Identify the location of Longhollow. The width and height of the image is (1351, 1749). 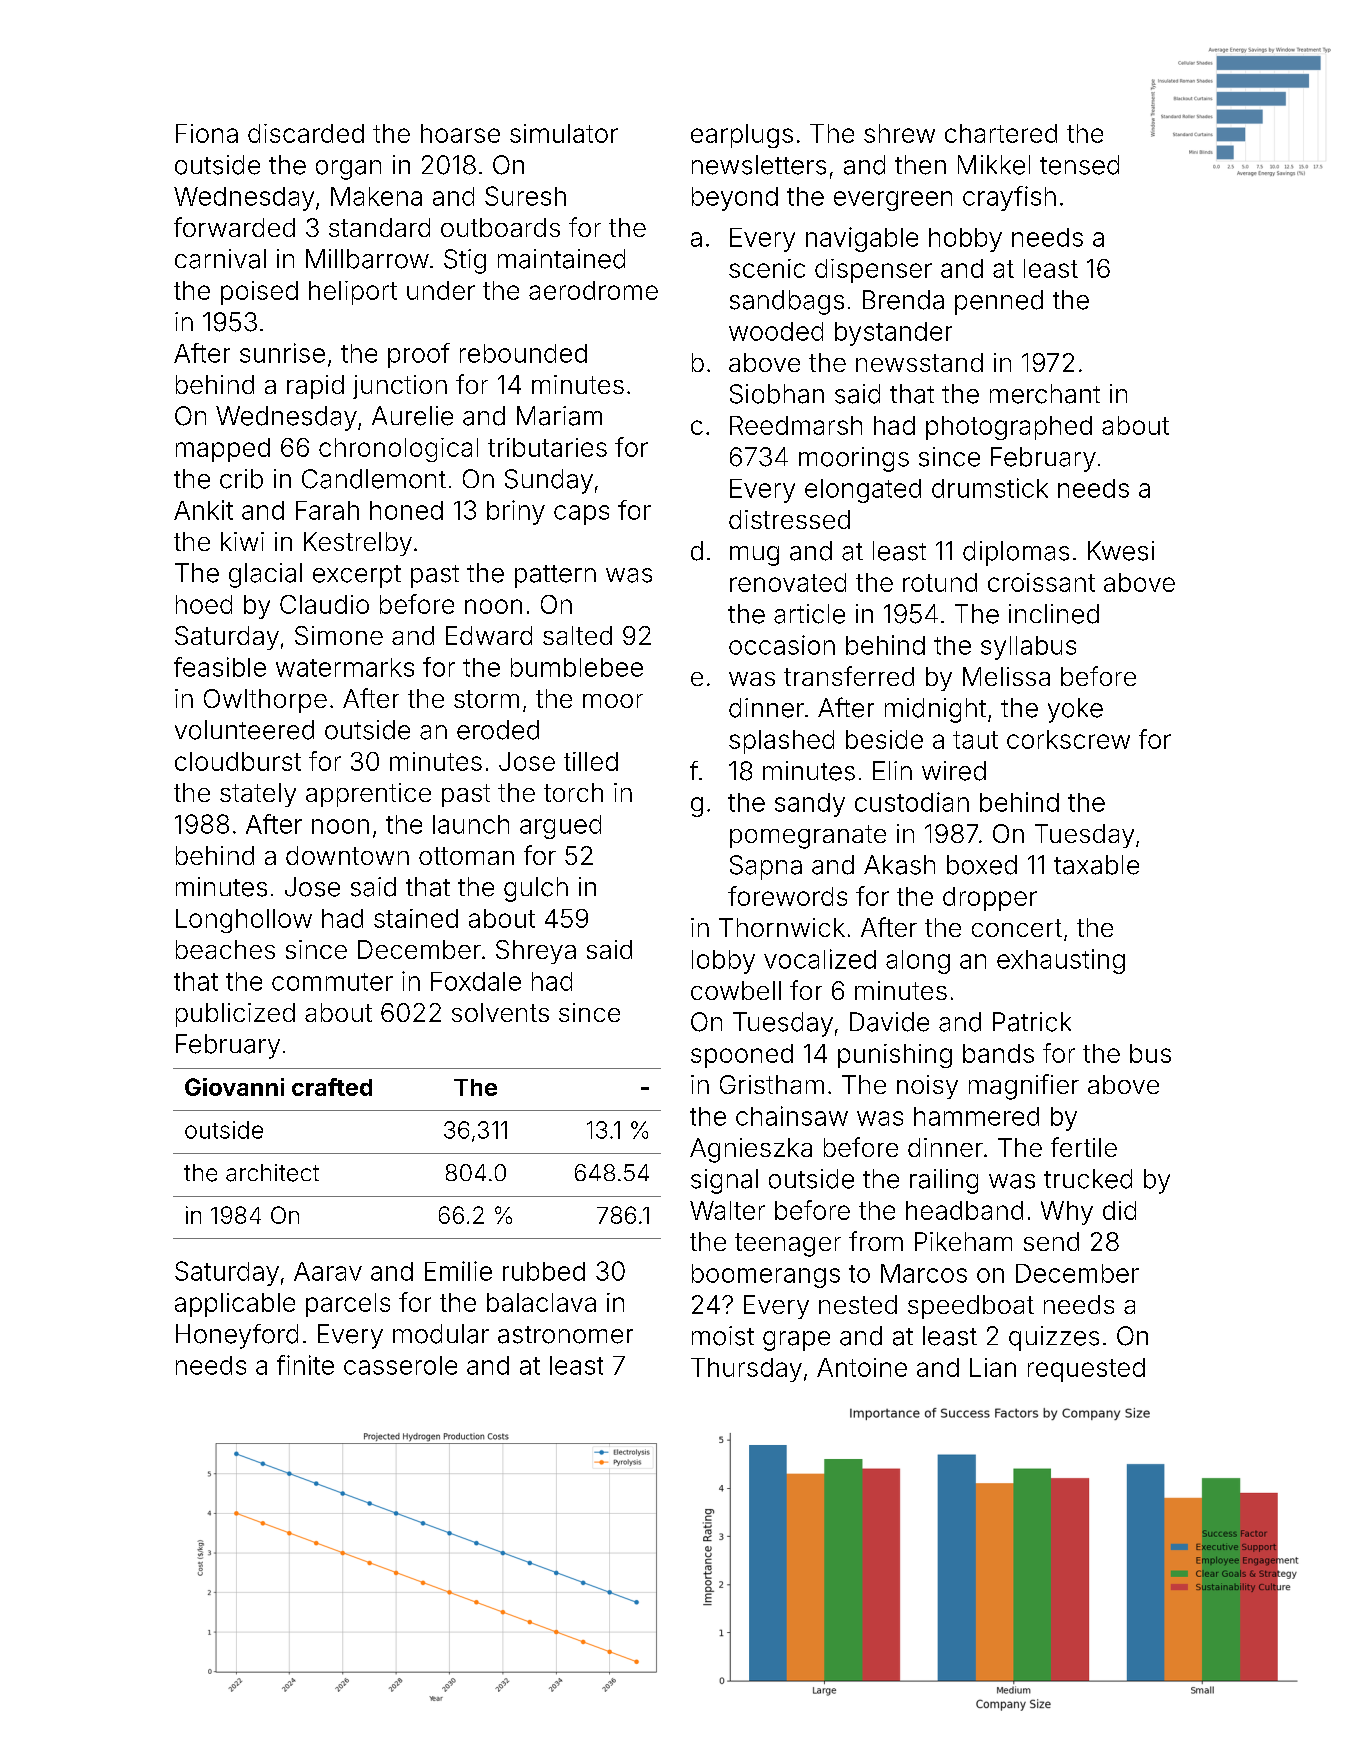
(244, 921).
